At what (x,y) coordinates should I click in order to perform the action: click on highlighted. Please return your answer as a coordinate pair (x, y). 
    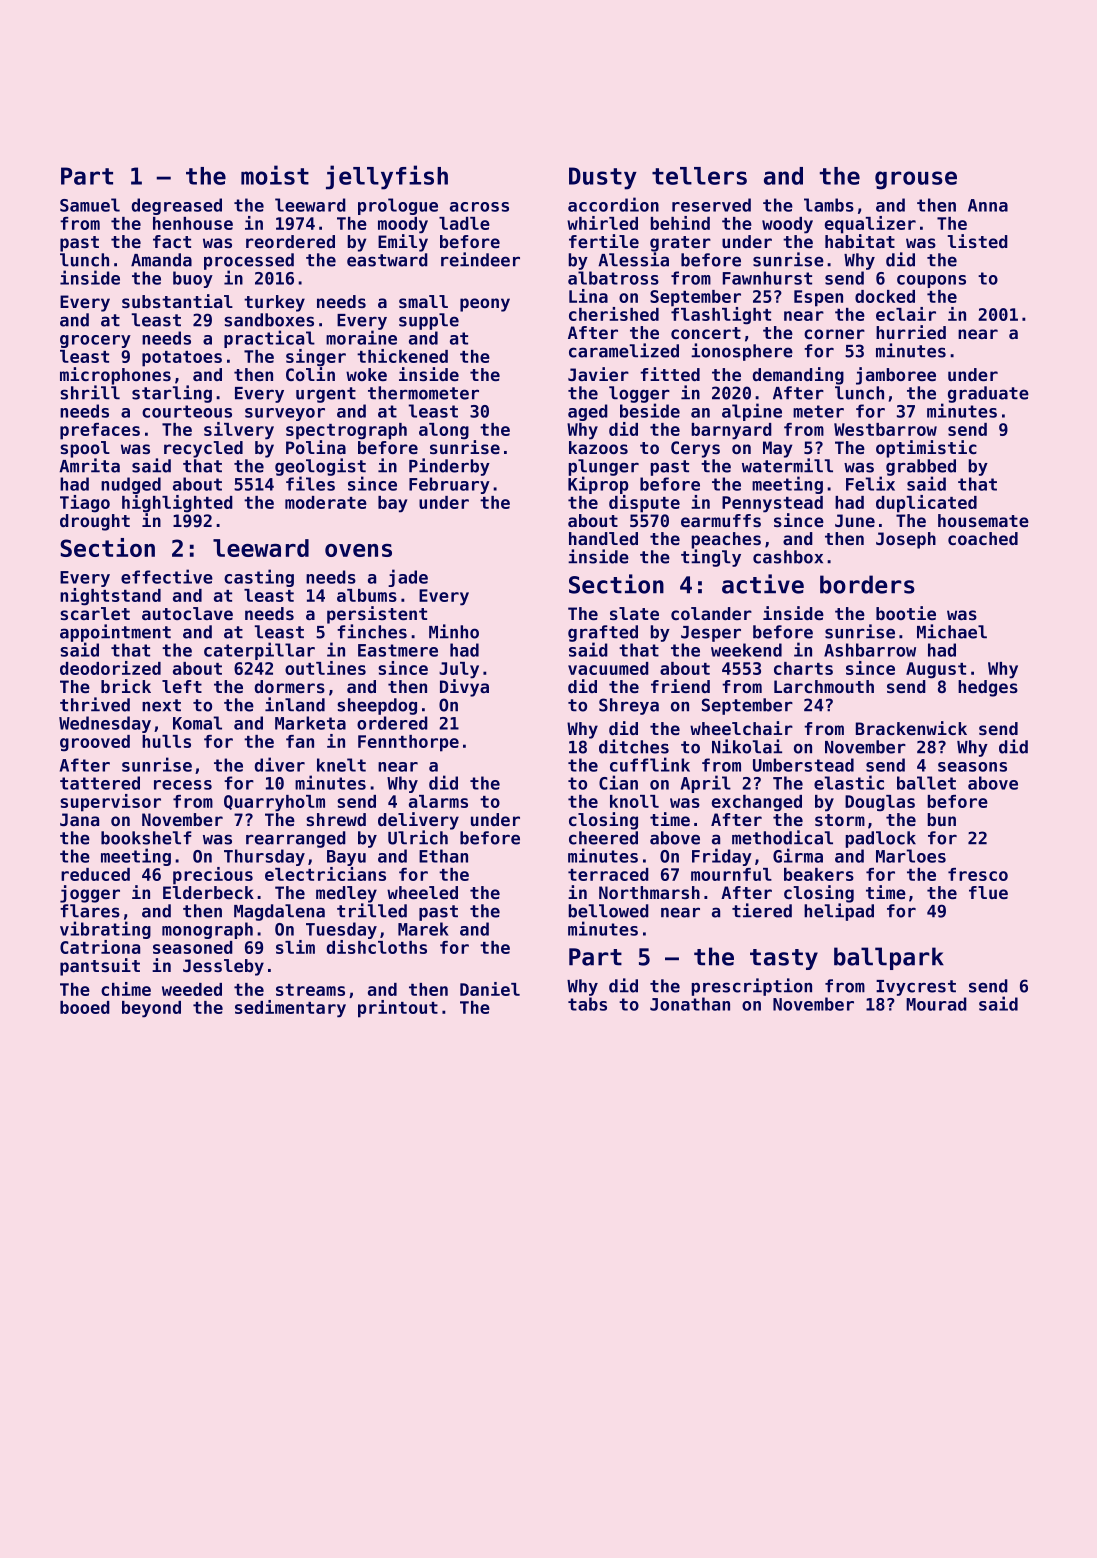
    Looking at the image, I should click on (177, 504).
